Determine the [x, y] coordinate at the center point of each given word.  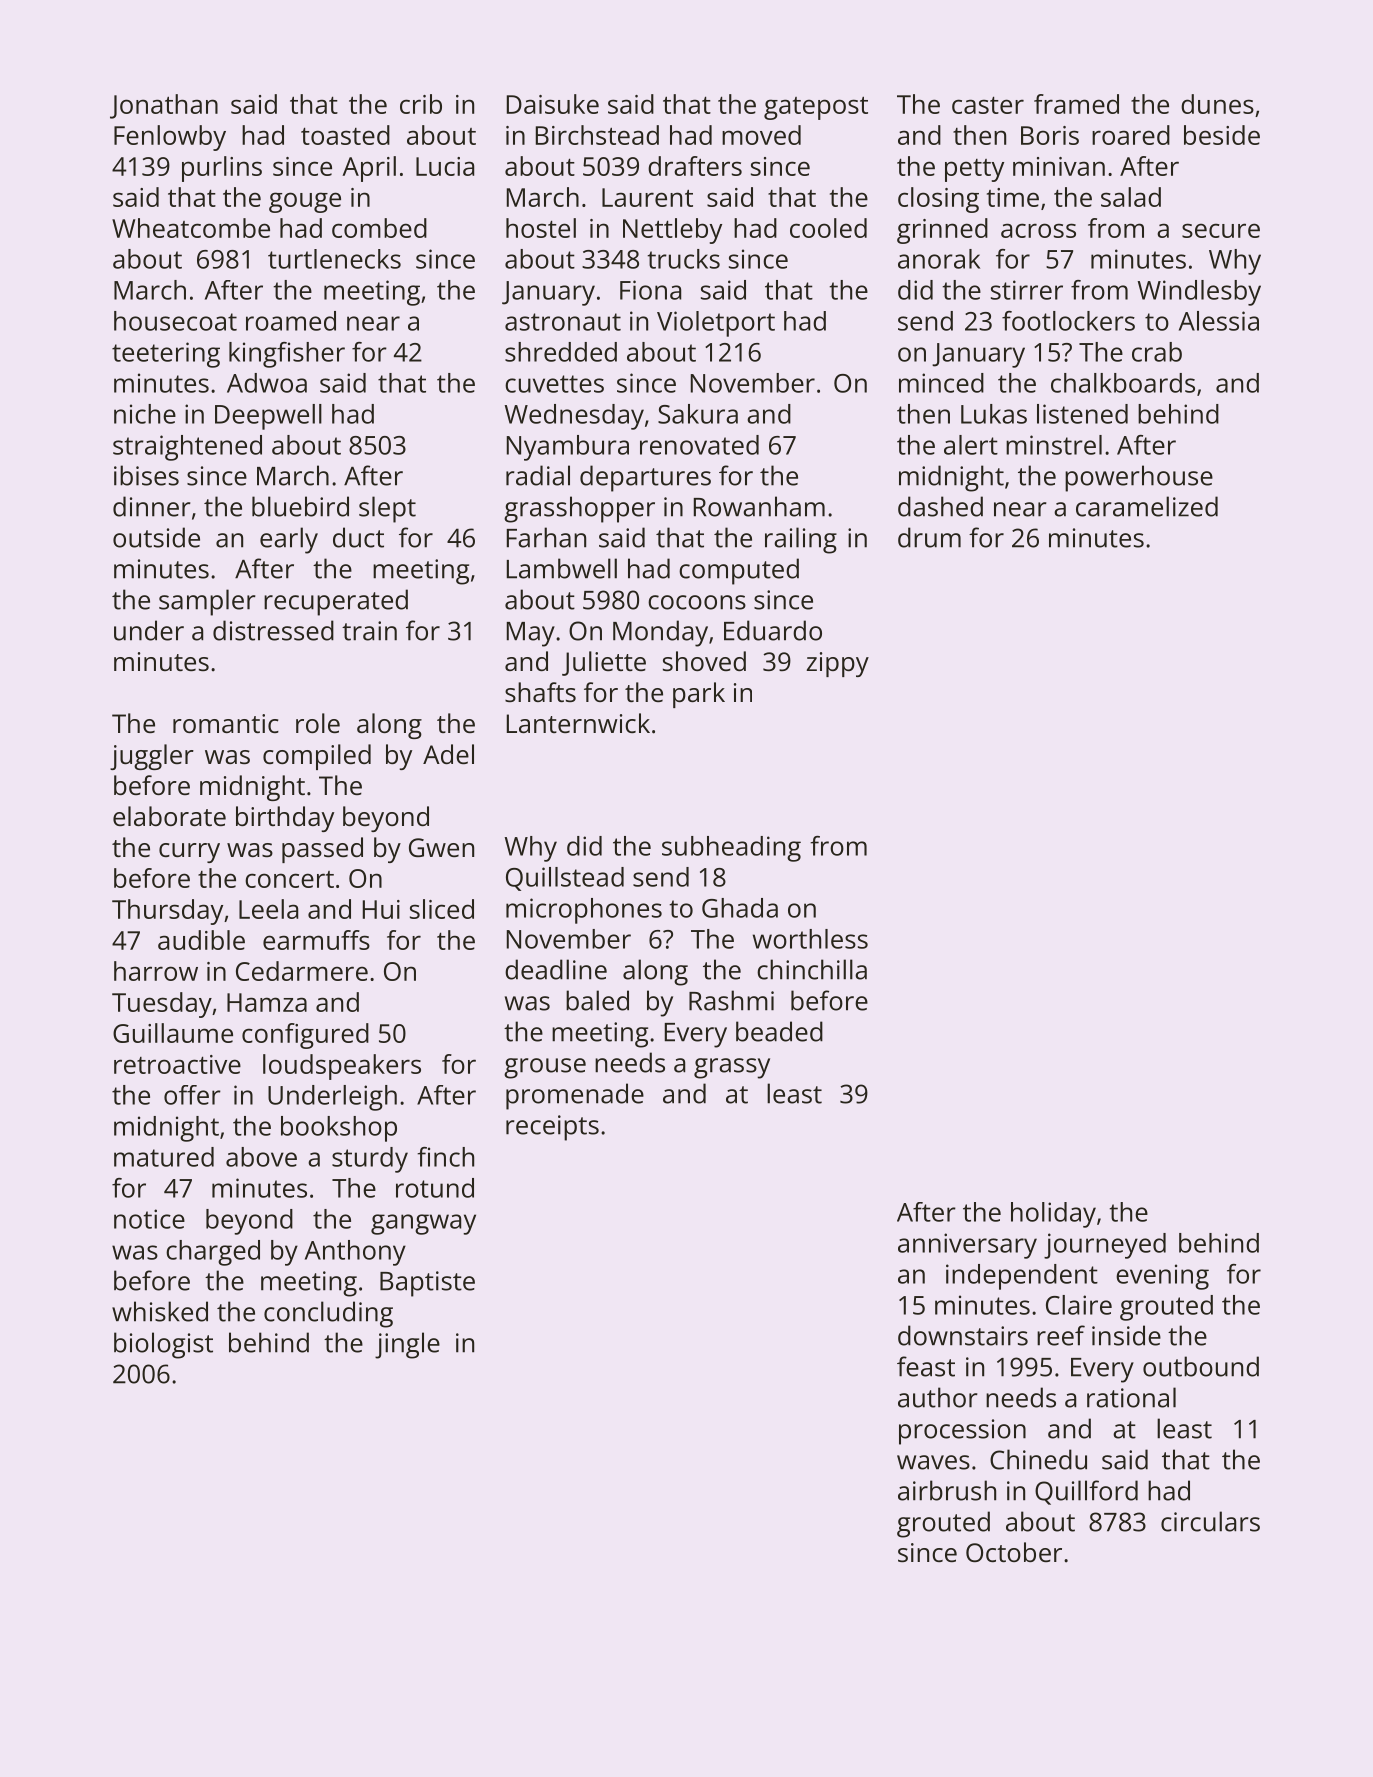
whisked [160, 1311]
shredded [561, 352]
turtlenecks [334, 259]
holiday [1053, 1215]
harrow [156, 971]
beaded [779, 1031]
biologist [163, 1345]
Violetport [716, 324]
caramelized [1147, 506]
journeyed [1105, 1246]
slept [387, 509]
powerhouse [1139, 478]
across [1038, 230]
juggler [152, 757]
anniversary [967, 1246]
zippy [837, 664]
